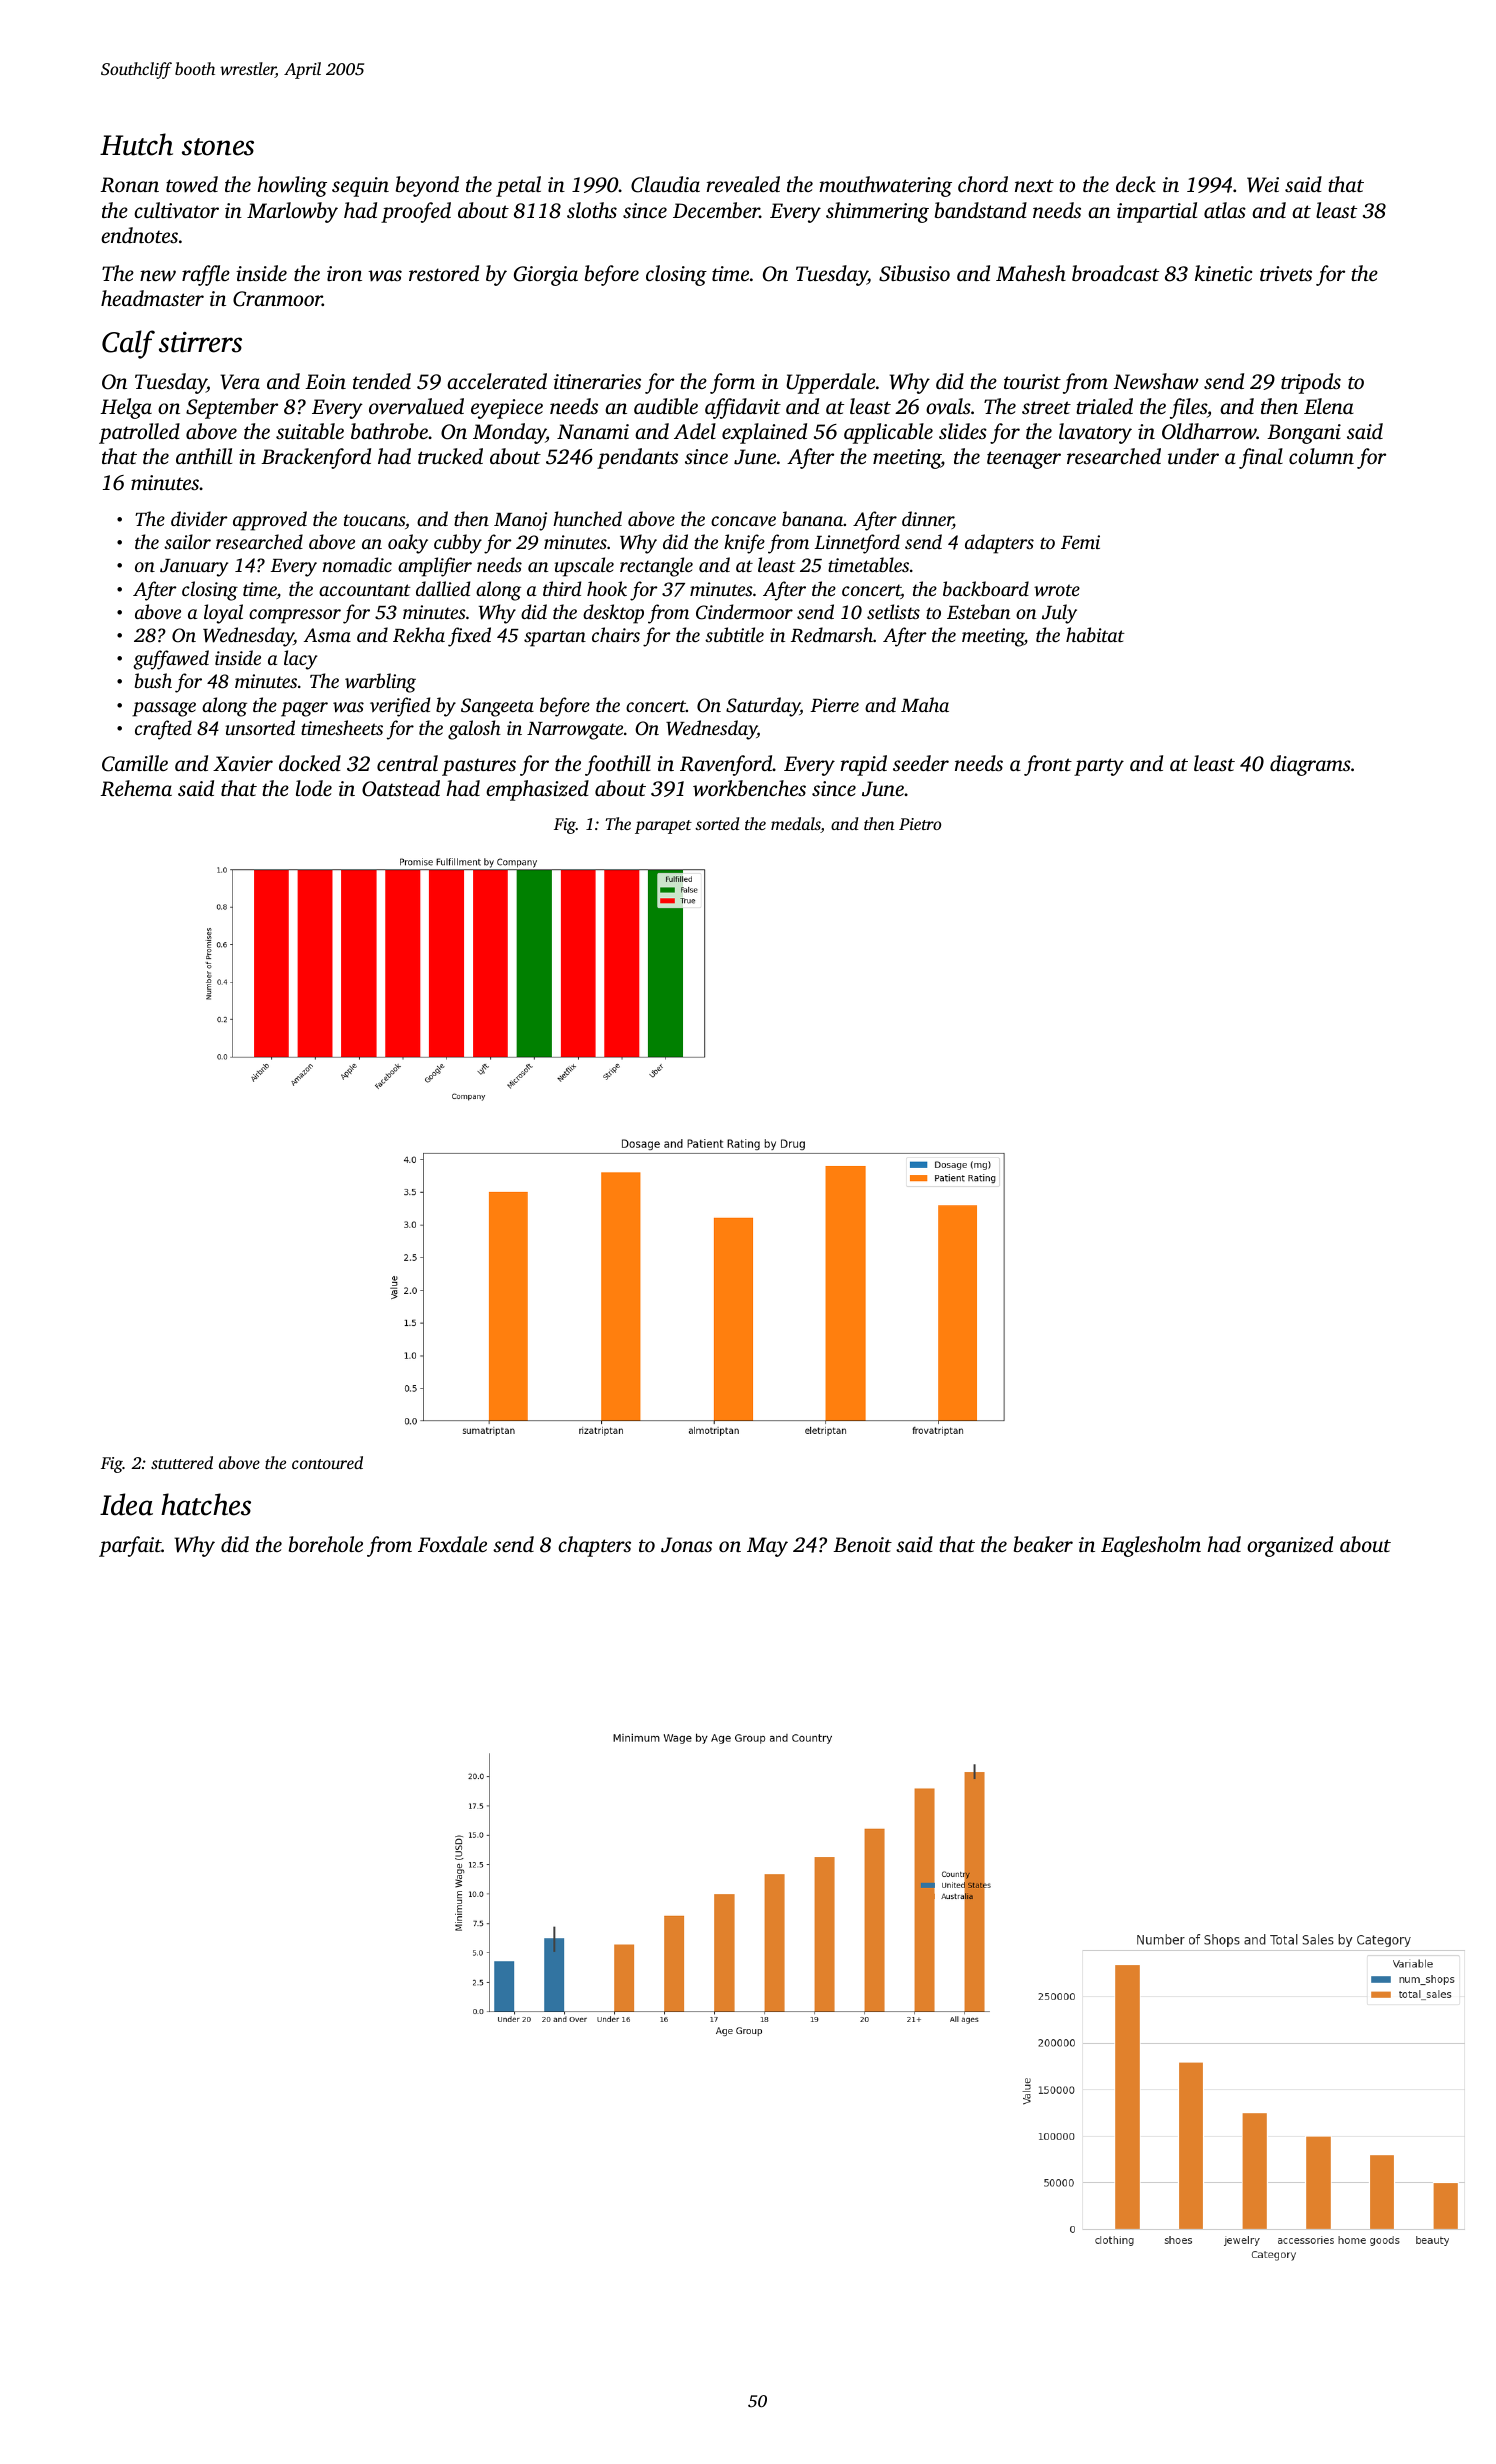 The height and width of the document is (2464, 1496). I want to click on Wei, so click(1263, 185).
